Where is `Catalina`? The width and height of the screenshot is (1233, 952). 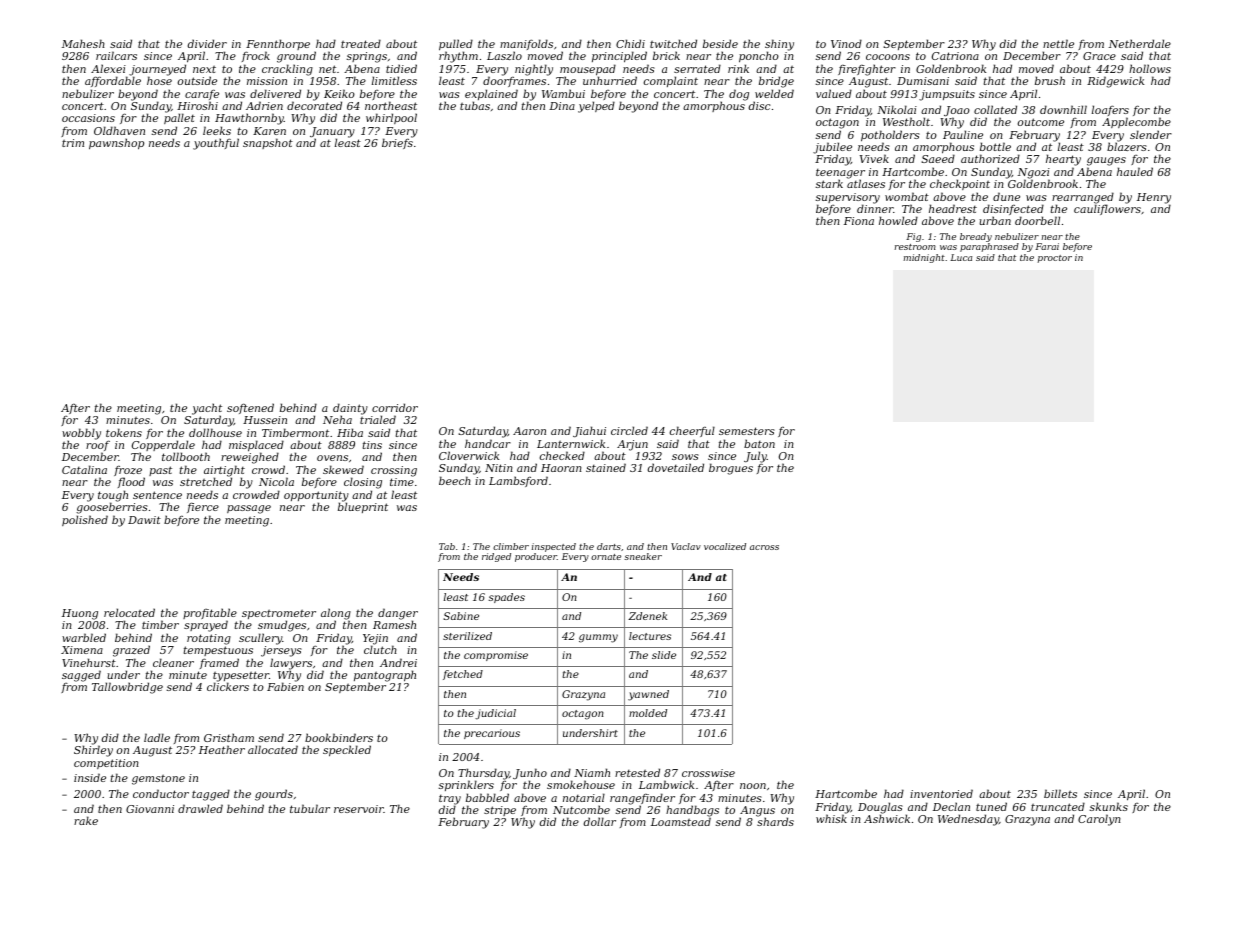
Catalina is located at coordinates (84, 469).
